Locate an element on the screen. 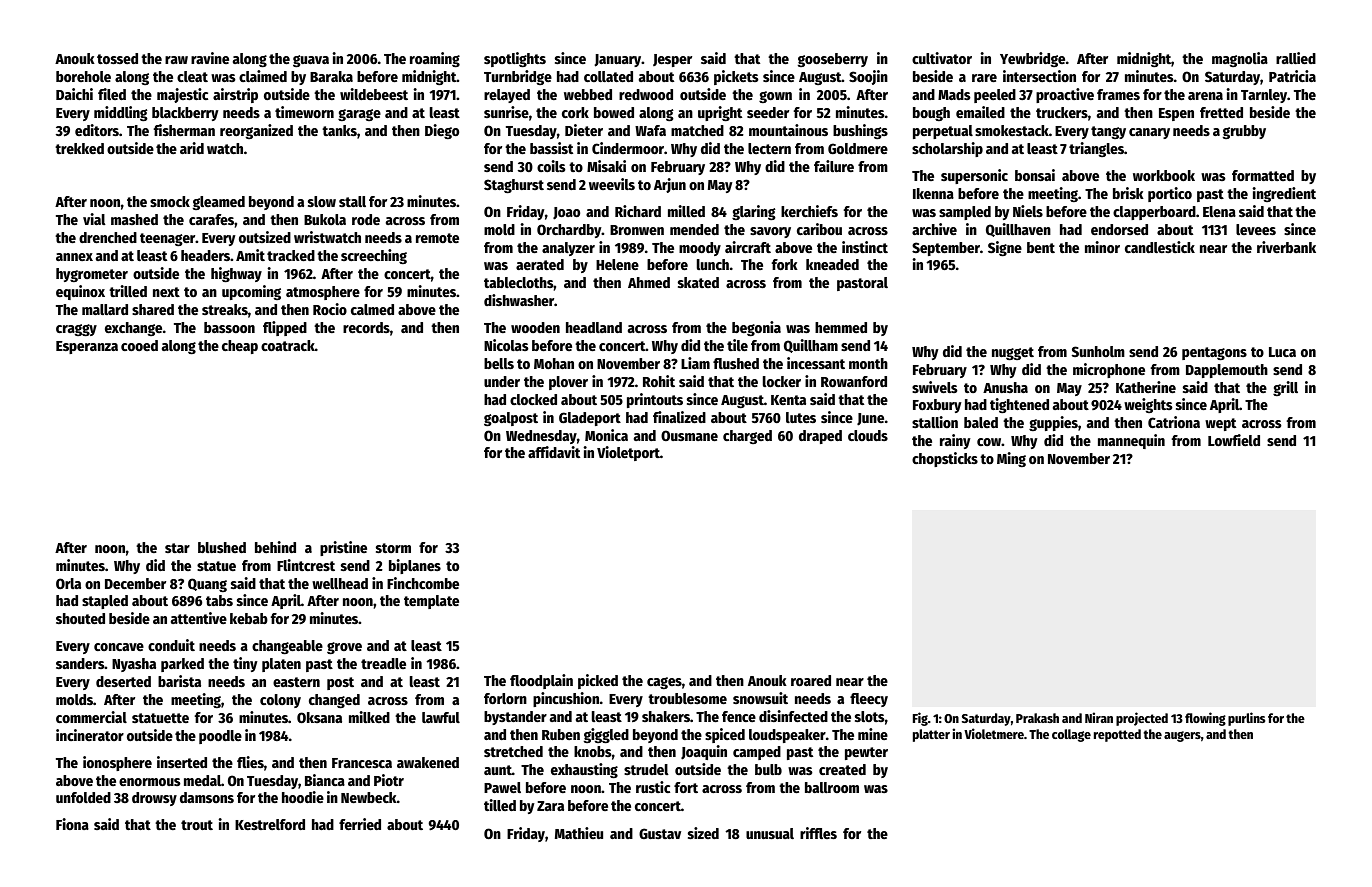  giggled is located at coordinates (606, 735).
